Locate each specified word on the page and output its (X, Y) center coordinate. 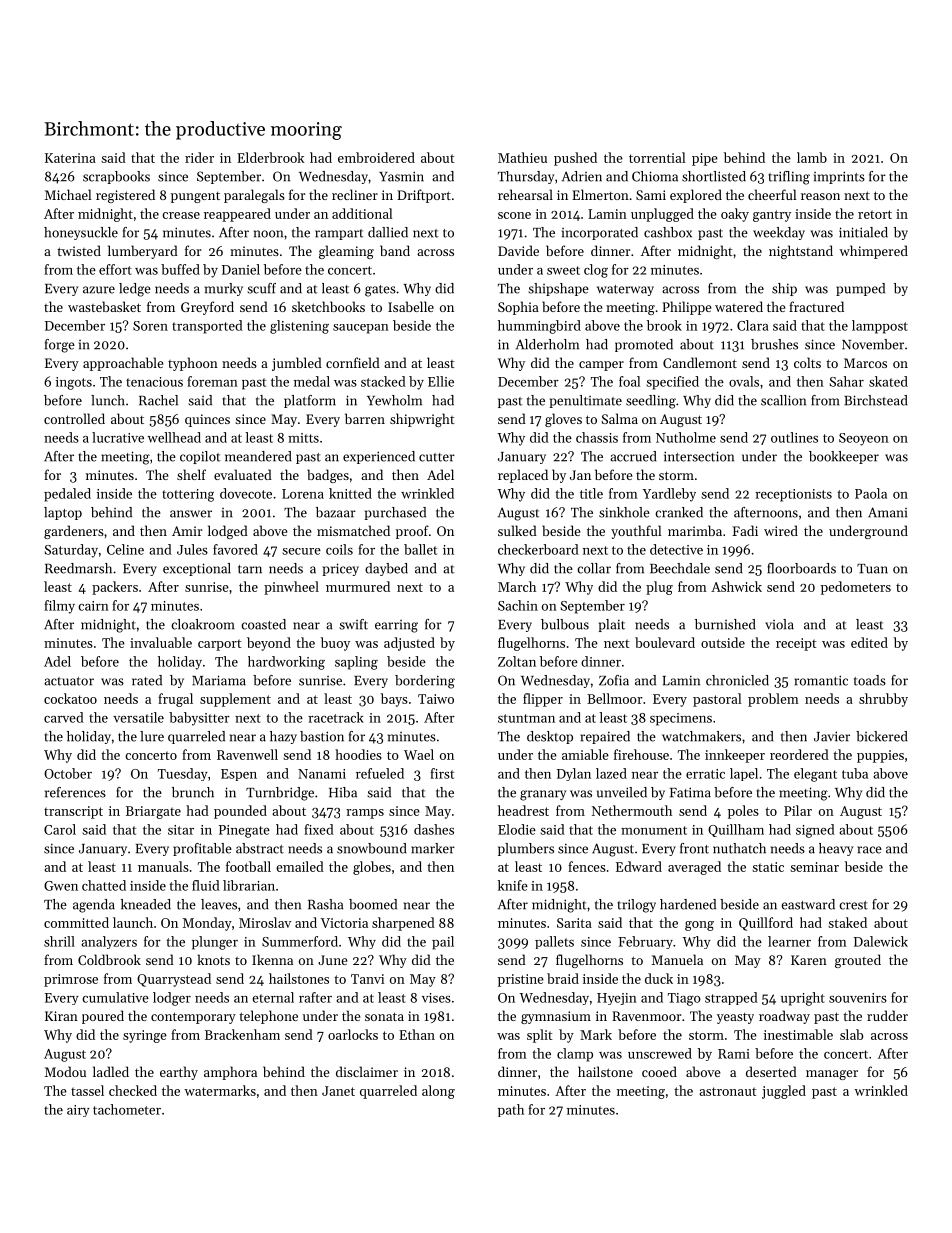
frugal (175, 700)
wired (781, 530)
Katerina (70, 158)
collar (594, 568)
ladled (111, 1071)
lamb (812, 157)
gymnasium (556, 1017)
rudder (887, 1015)
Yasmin (401, 176)
